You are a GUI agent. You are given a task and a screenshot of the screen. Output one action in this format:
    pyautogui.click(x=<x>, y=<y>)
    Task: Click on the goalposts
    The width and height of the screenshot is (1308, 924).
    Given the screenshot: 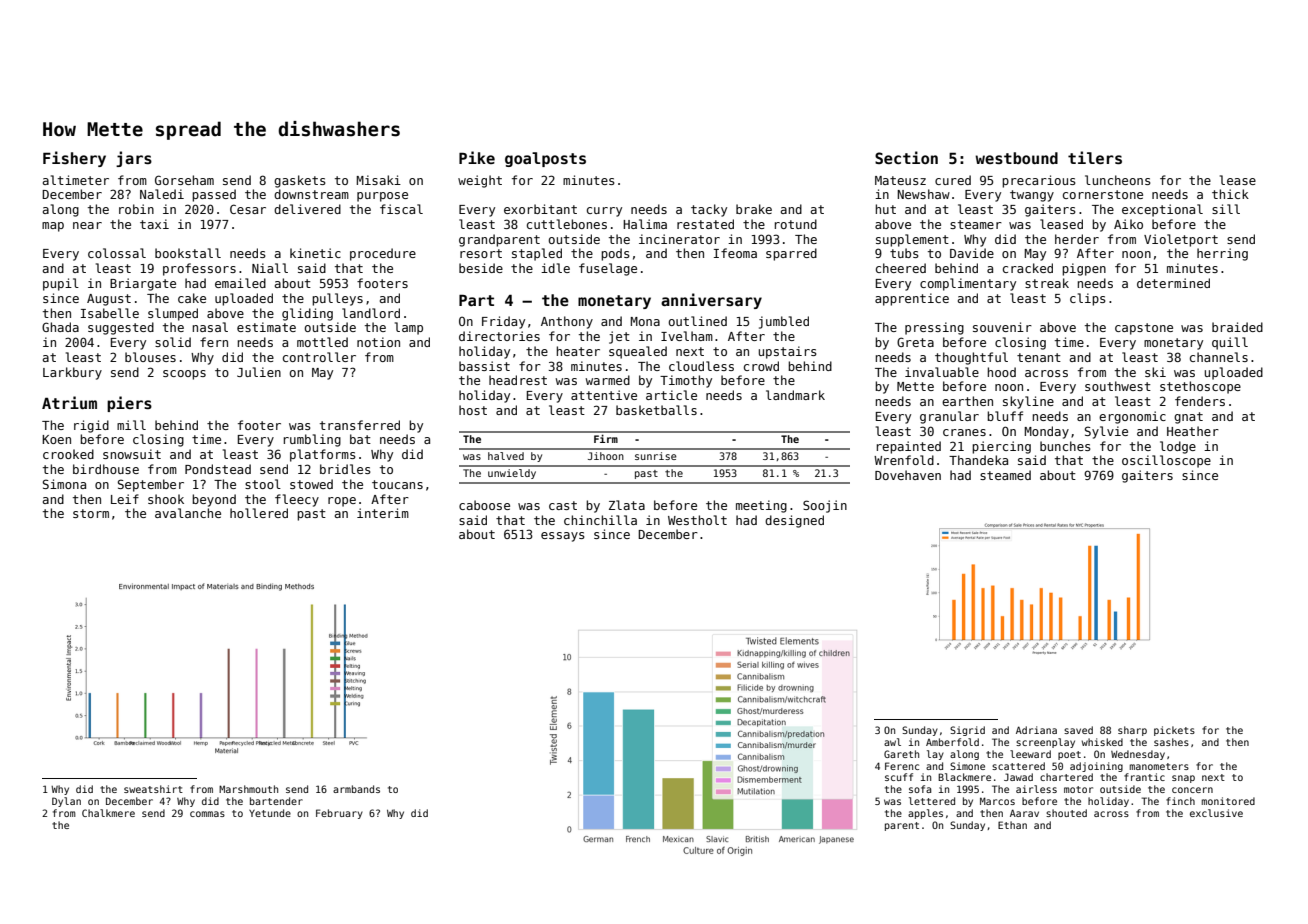 What is the action you would take?
    pyautogui.click(x=545, y=159)
